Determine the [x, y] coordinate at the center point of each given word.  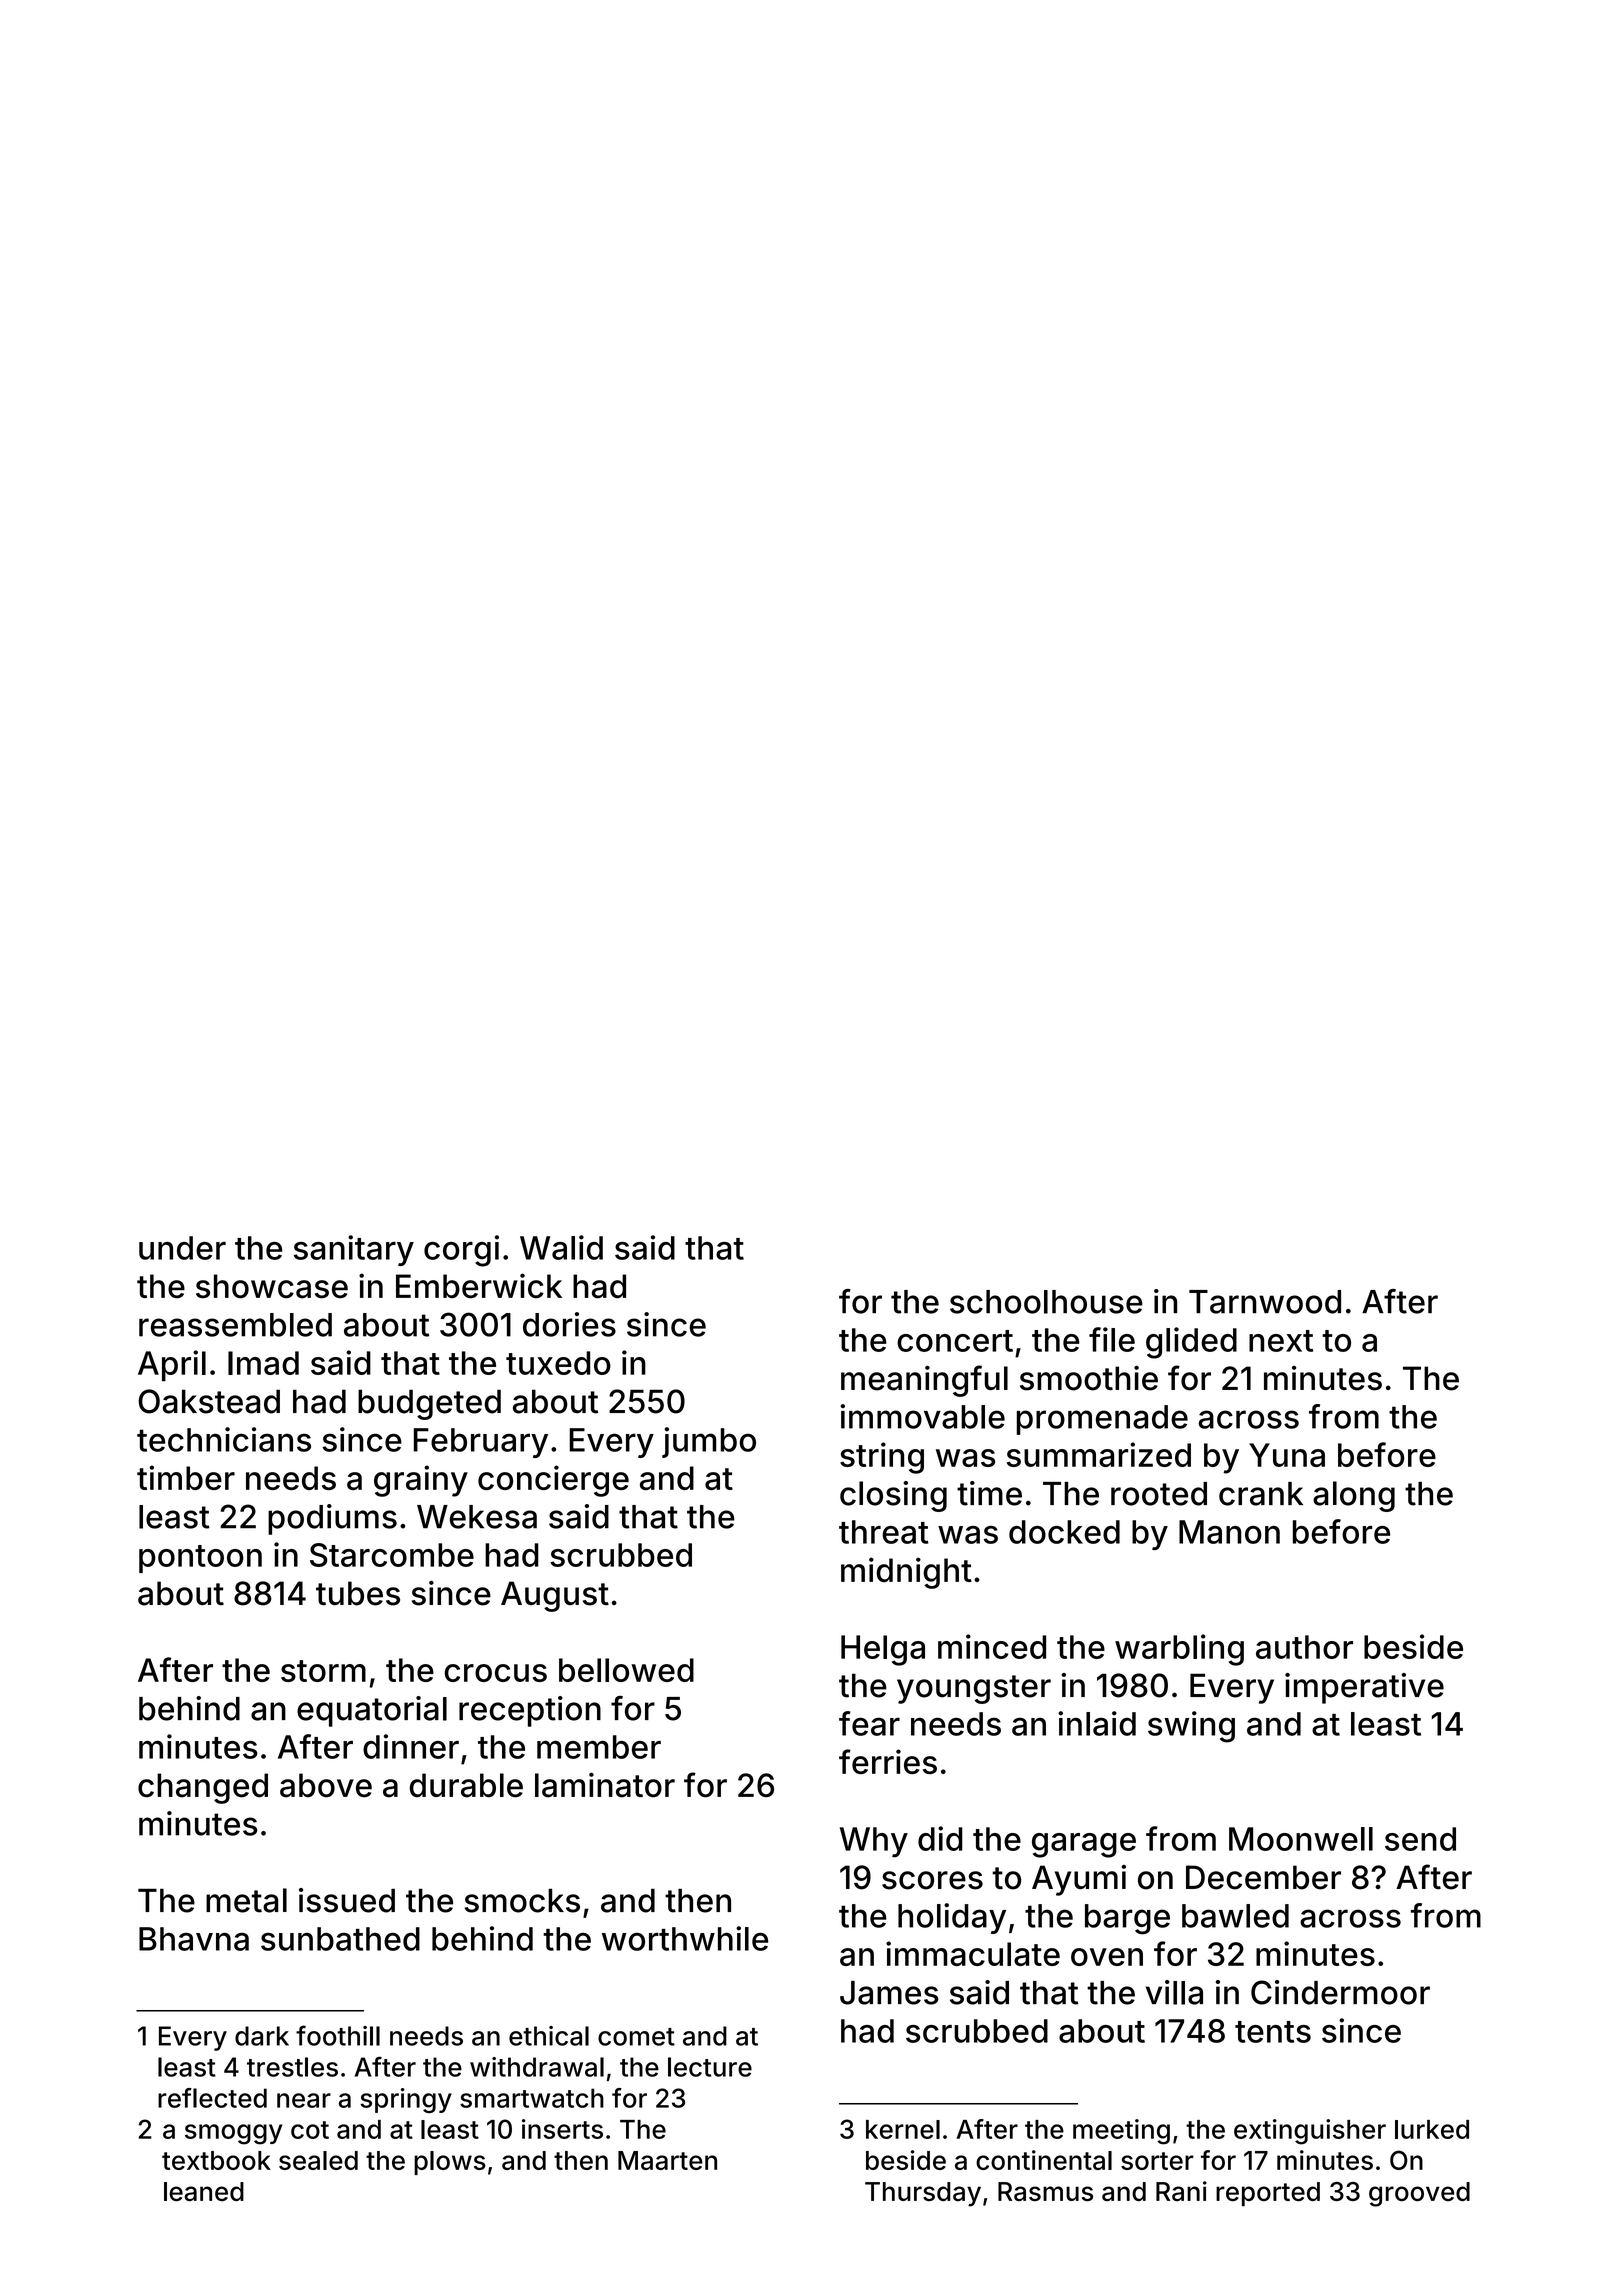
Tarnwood [1265, 1302]
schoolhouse [1046, 1302]
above [326, 1785]
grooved [1419, 2194]
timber [186, 1477]
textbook [216, 2160]
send [1420, 1839]
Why [874, 1842]
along [1354, 1496]
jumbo [709, 1442]
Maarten [667, 2160]
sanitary [354, 1250]
